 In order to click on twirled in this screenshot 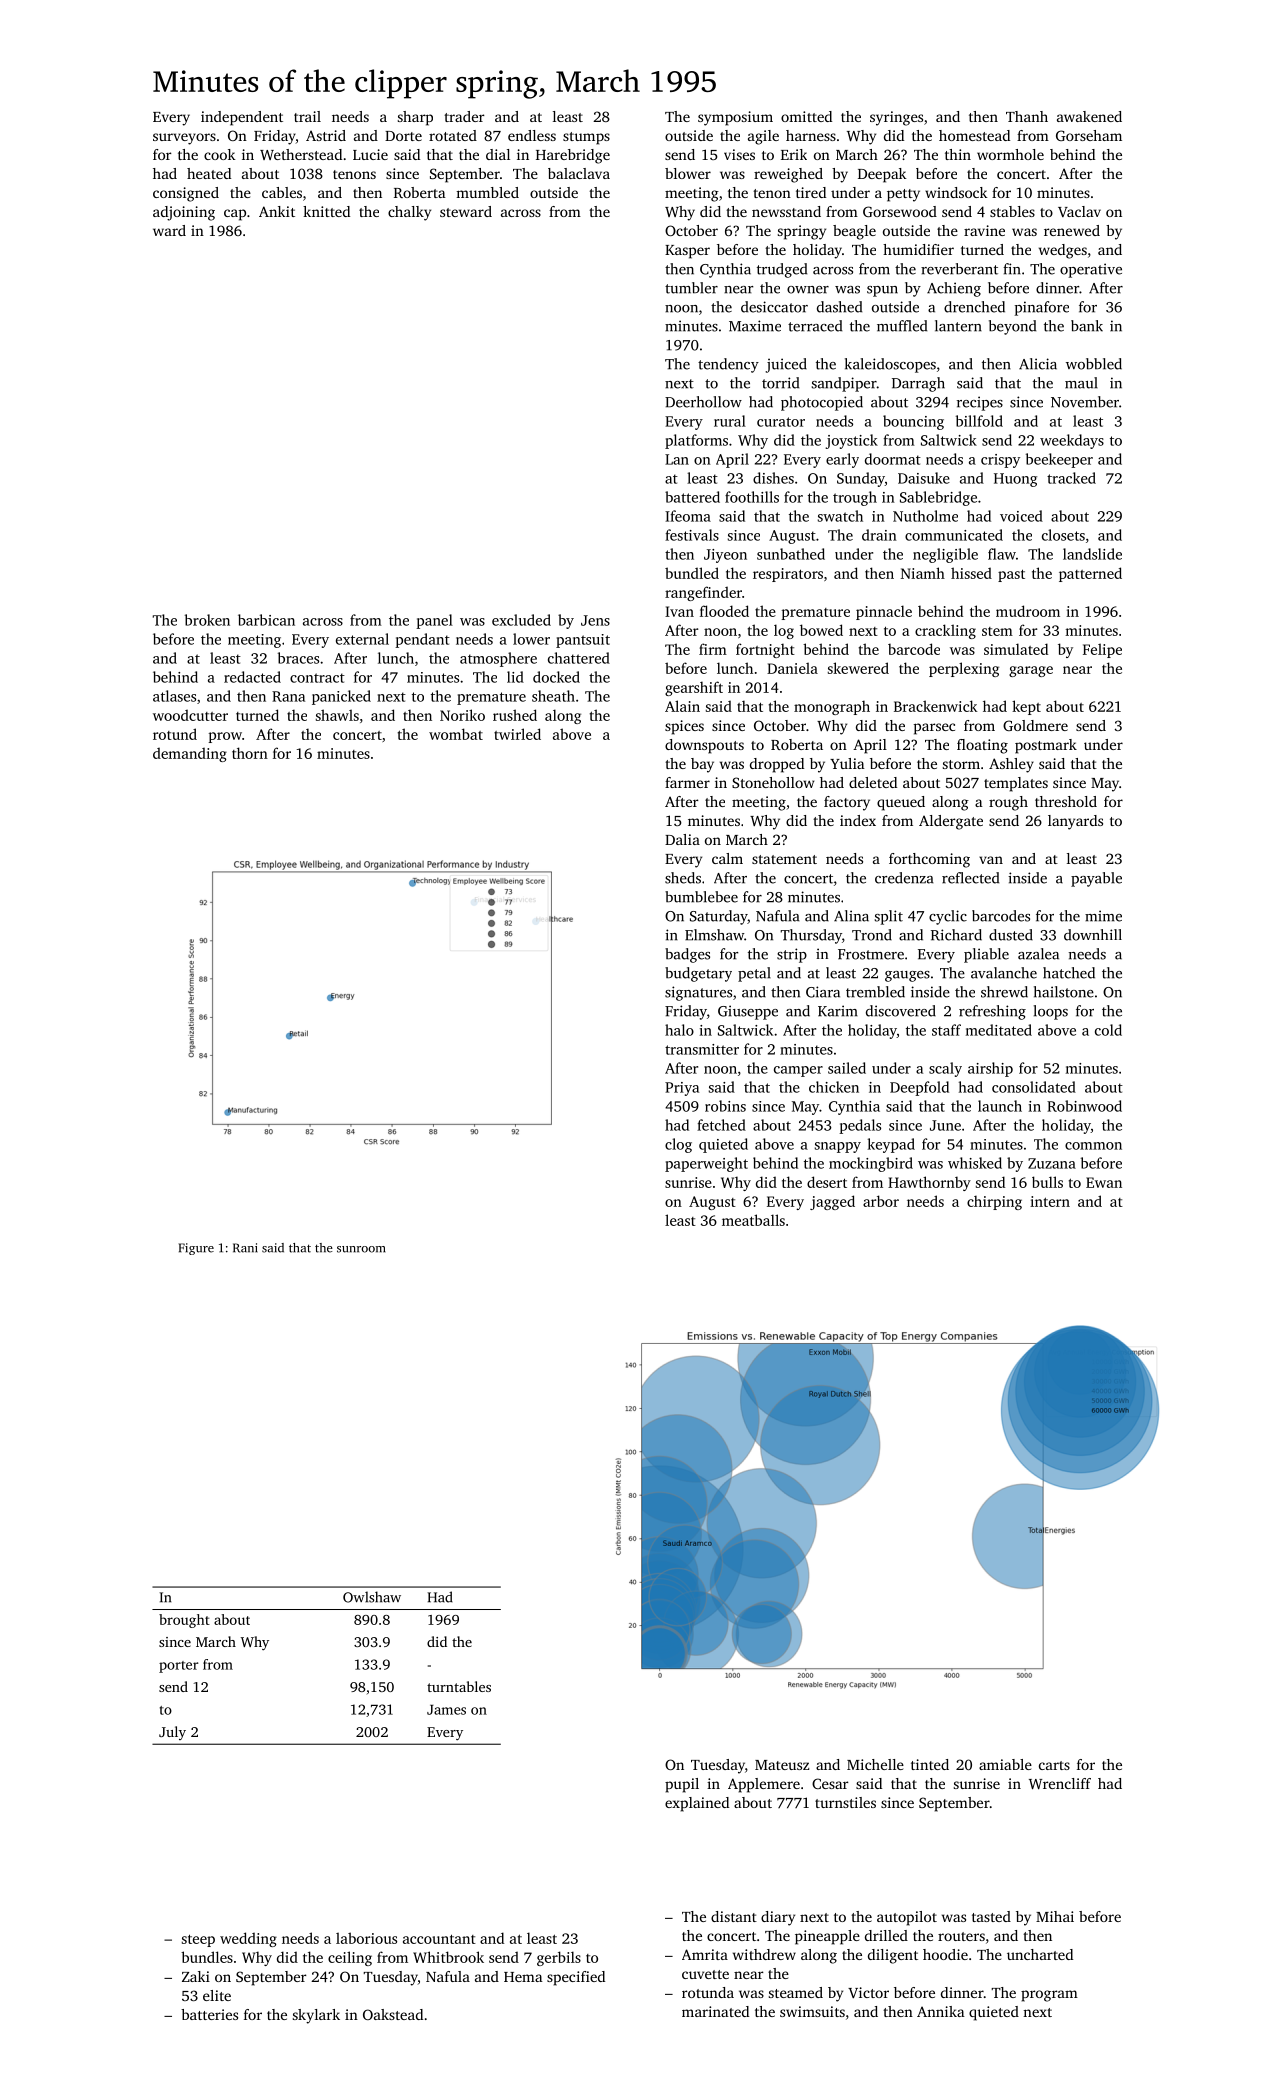, I will do `click(517, 734)`.
